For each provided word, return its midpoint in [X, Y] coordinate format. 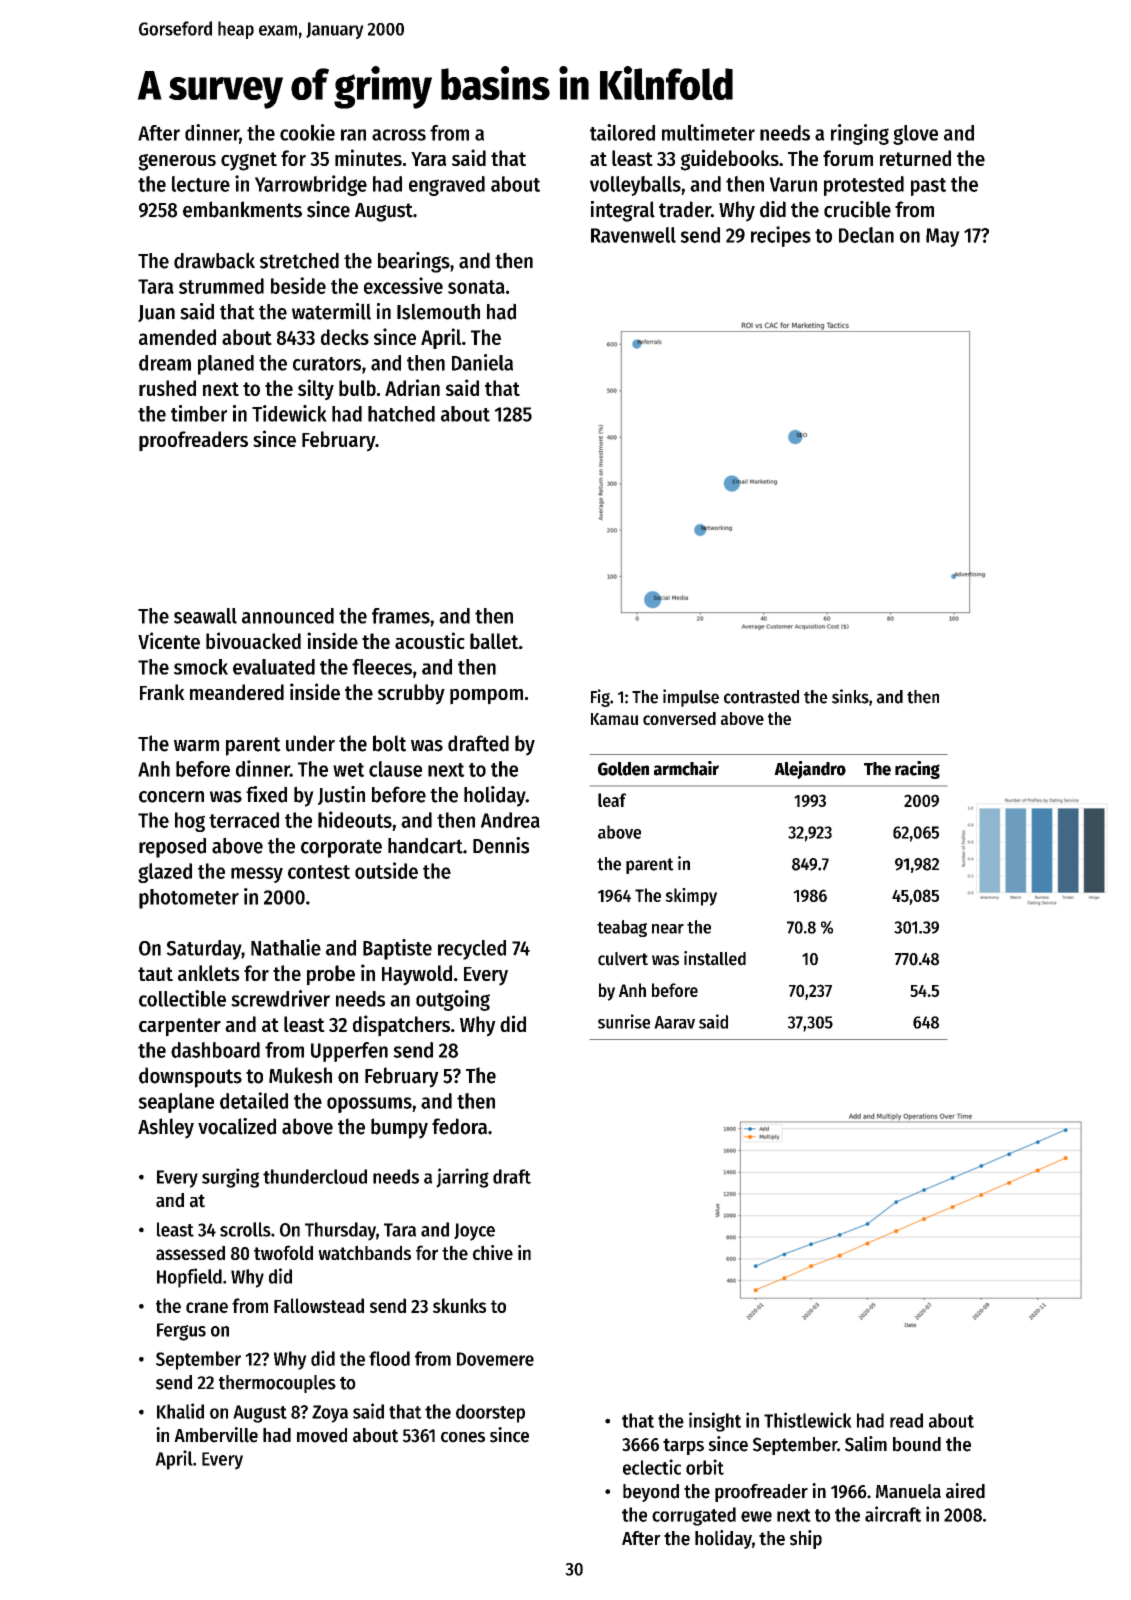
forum [848, 158]
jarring [462, 1178]
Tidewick [289, 413]
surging [230, 1178]
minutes [368, 157]
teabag [622, 928]
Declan [866, 235]
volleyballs [635, 186]
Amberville [216, 1435]
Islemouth [438, 311]
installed [715, 958]
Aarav [674, 1022]
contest [319, 872]
